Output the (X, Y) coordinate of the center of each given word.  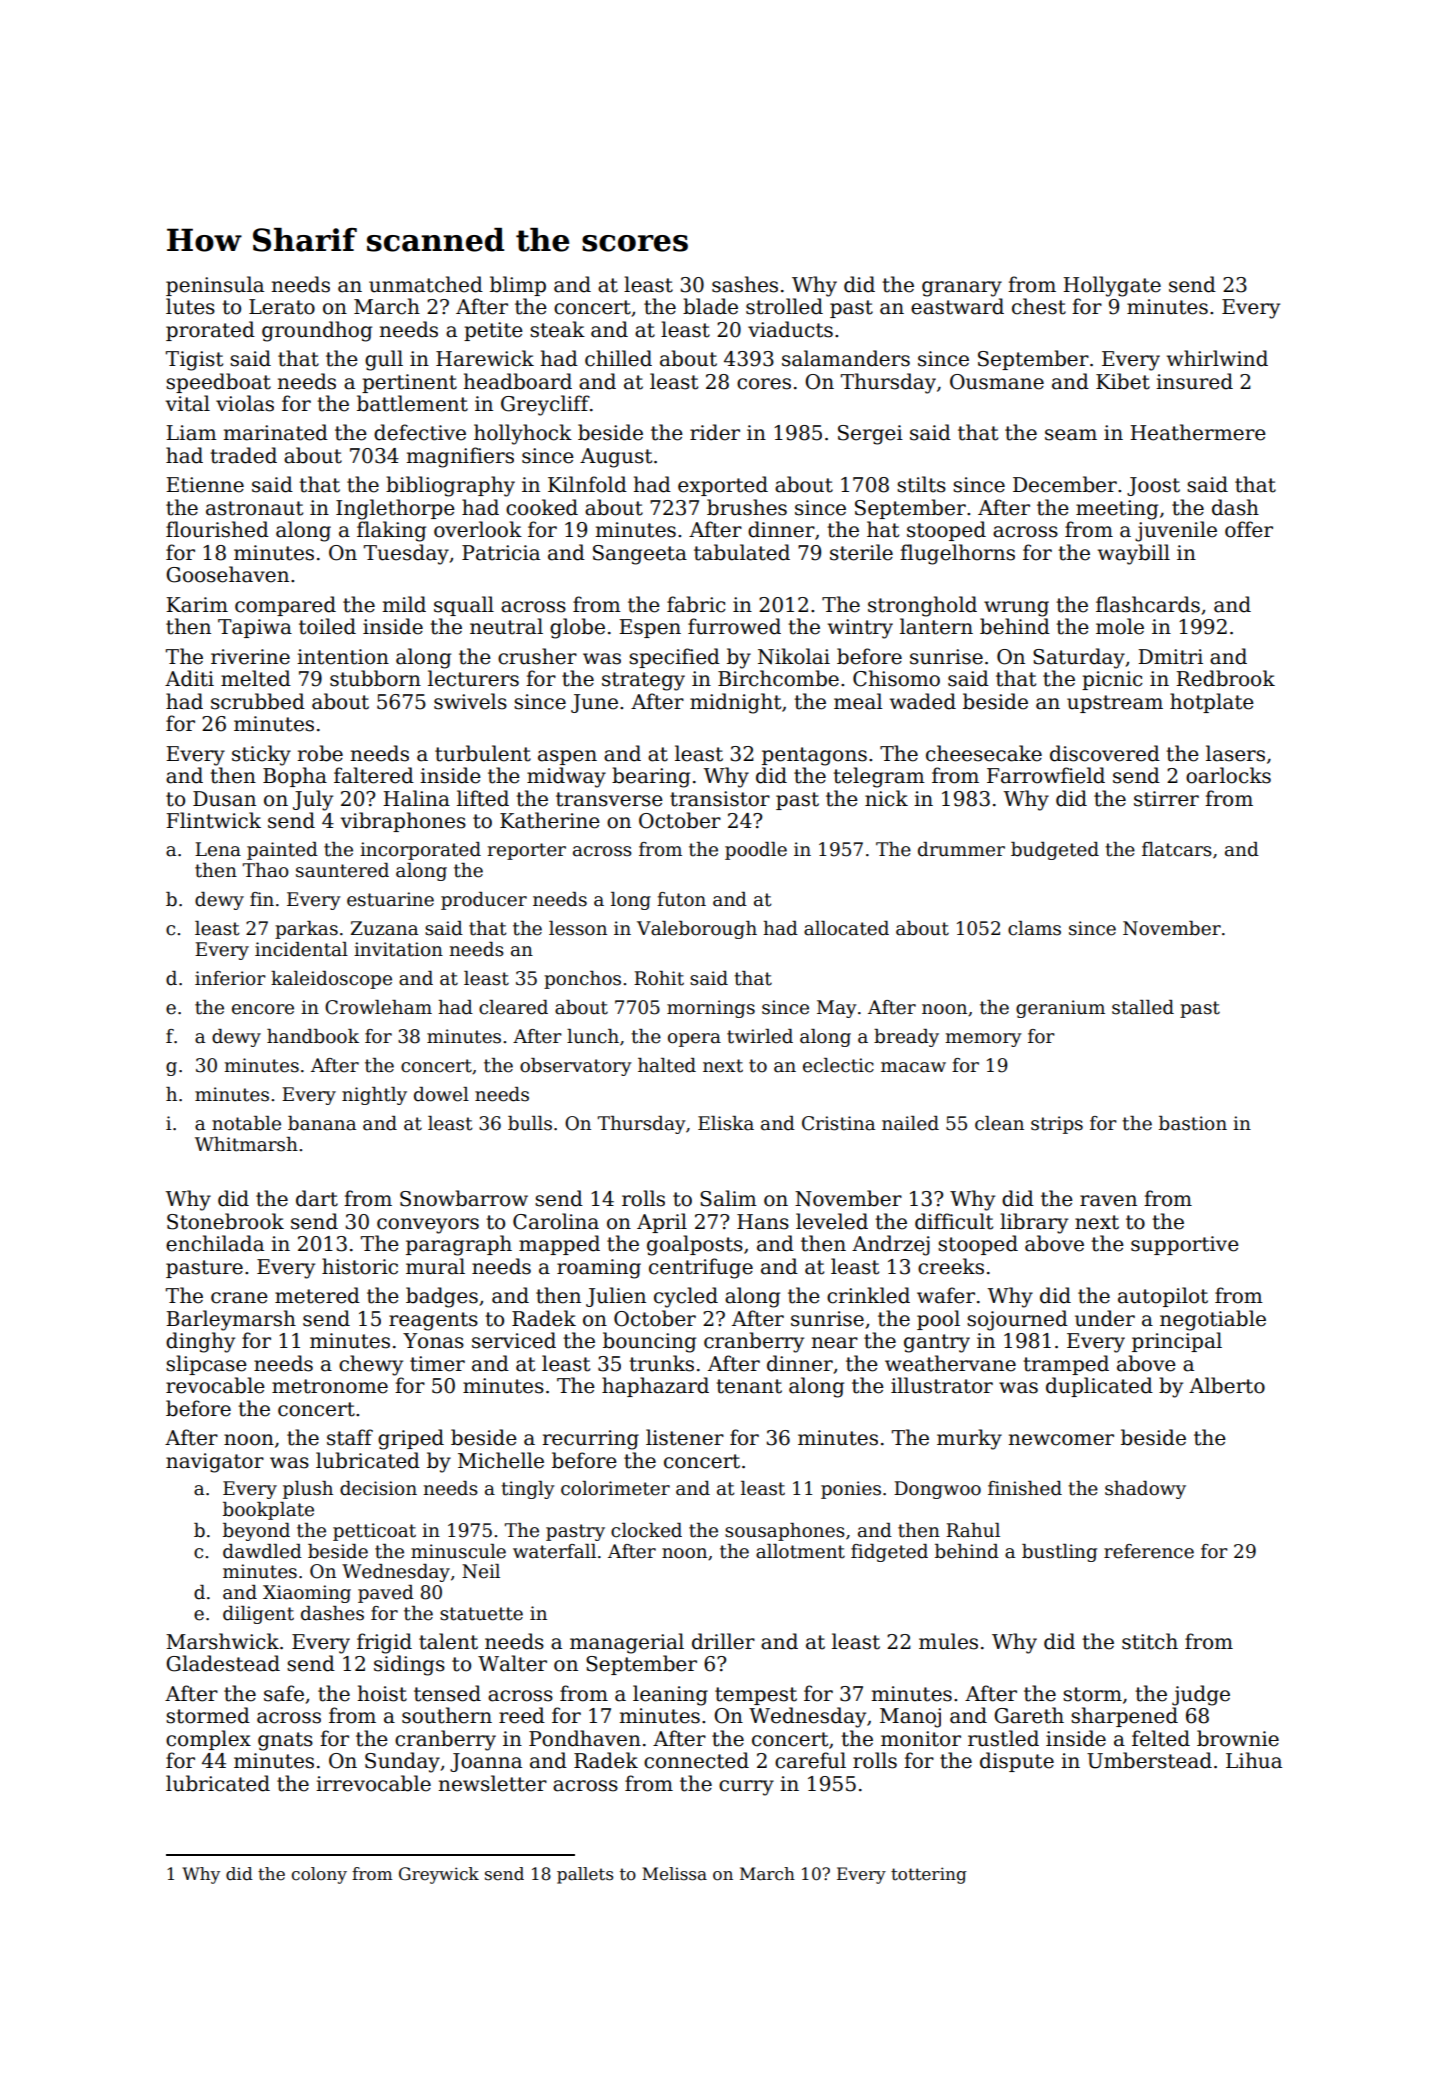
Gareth (1029, 1715)
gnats (285, 1741)
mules (948, 1641)
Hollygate (1112, 286)
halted (667, 1065)
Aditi (189, 678)
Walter (512, 1663)
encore (263, 1009)
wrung (1016, 609)
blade (710, 306)
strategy (643, 681)
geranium (1060, 1009)
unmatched (426, 284)
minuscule (458, 1551)
